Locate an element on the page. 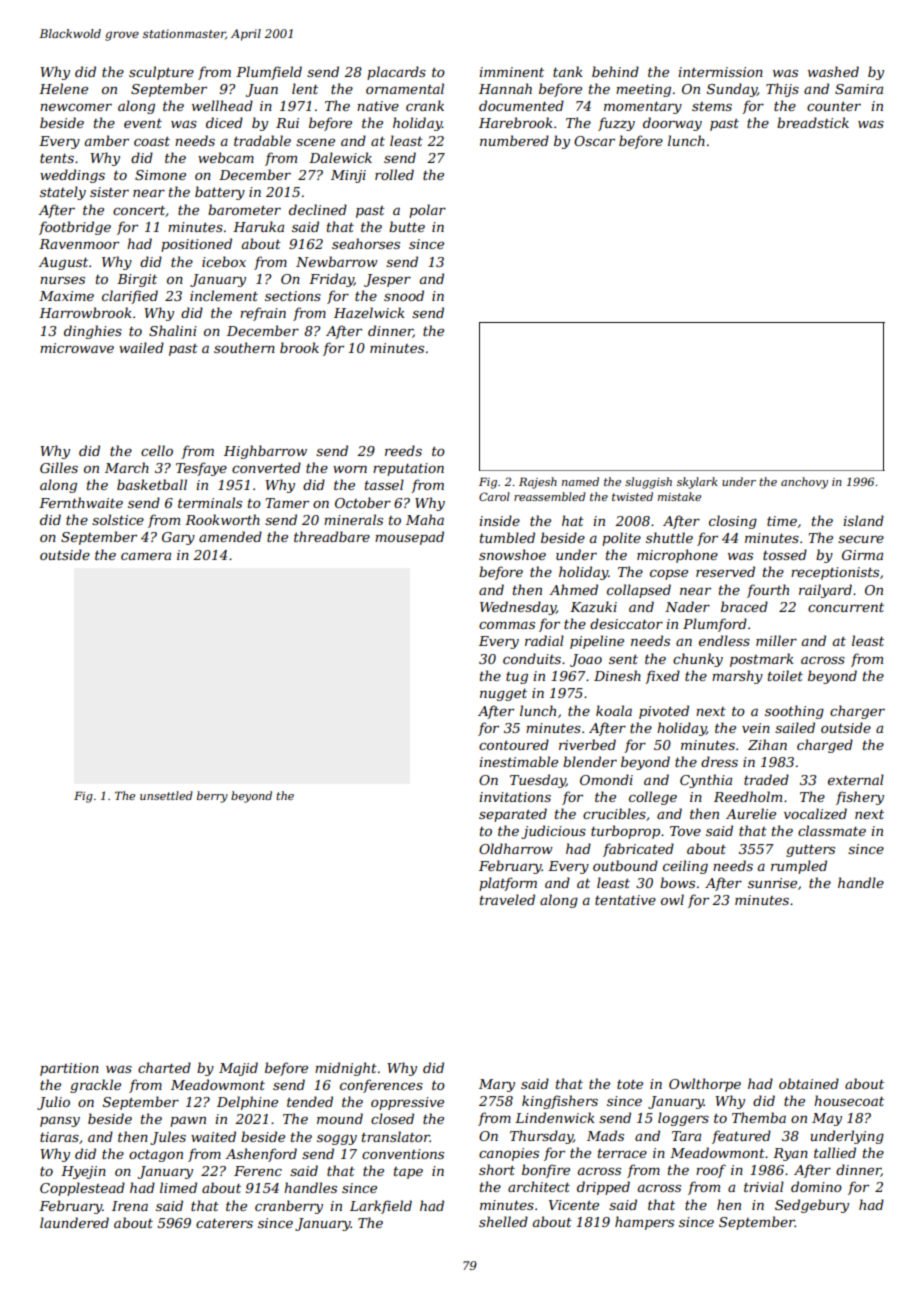 The width and height of the document is (924, 1308). Irena is located at coordinates (130, 1206).
